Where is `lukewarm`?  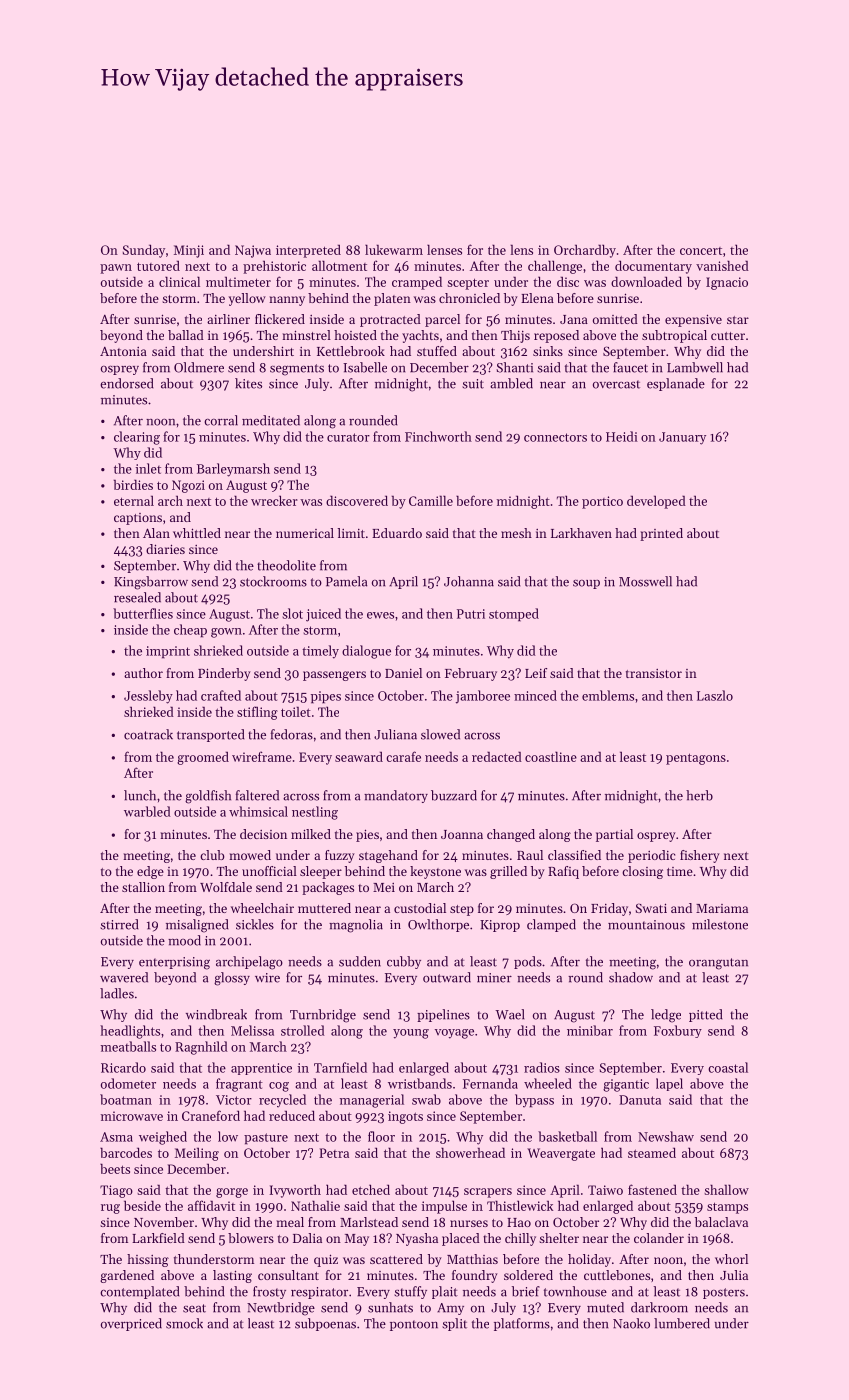
lukewarm is located at coordinates (394, 249).
